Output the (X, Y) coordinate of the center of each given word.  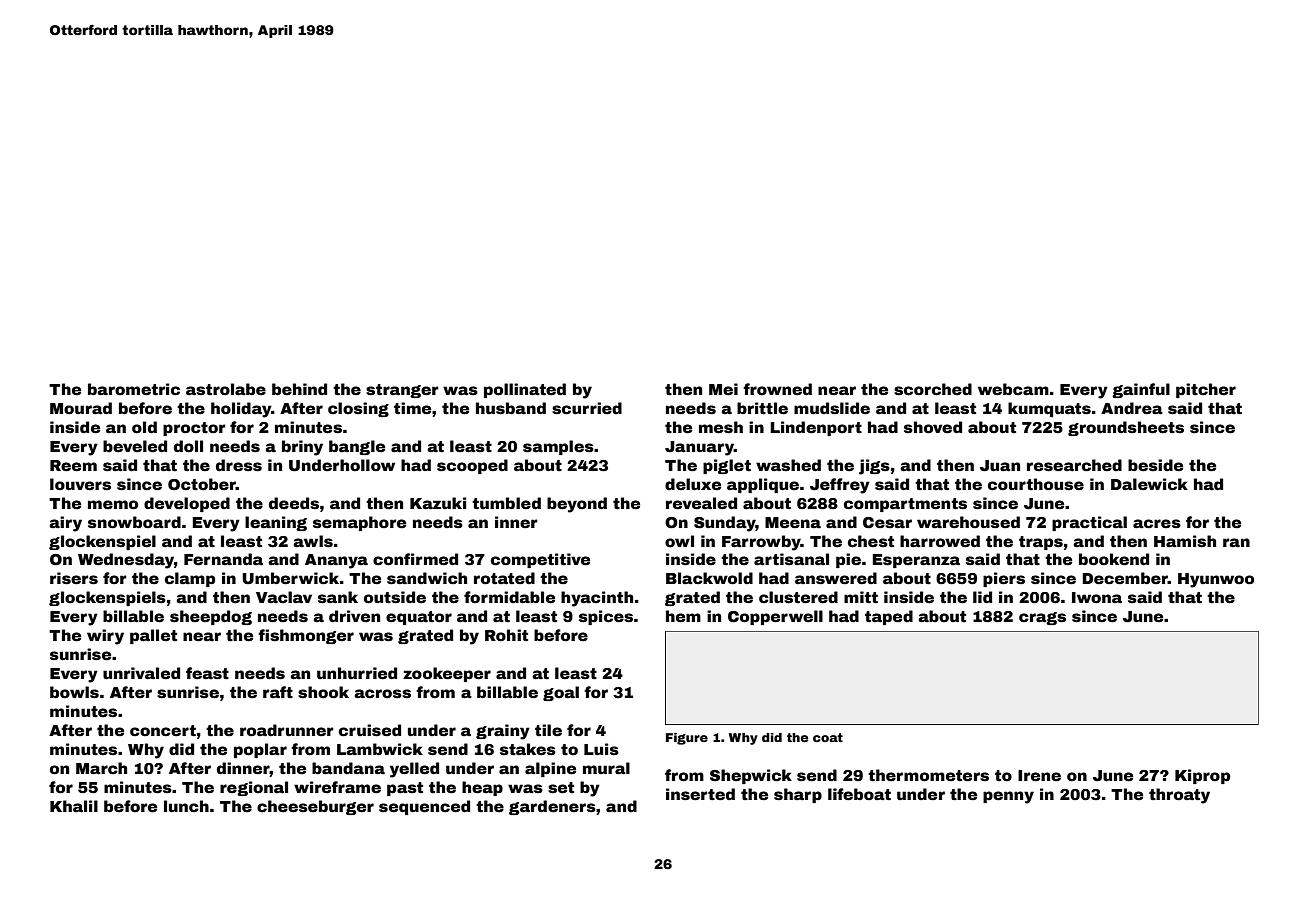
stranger (402, 391)
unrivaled (141, 673)
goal (561, 693)
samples (558, 447)
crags (1042, 618)
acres (1157, 524)
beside (1155, 465)
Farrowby (761, 543)
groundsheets (1126, 428)
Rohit (506, 635)
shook (323, 692)
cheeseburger (315, 807)
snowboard (134, 522)
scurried (587, 408)
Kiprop (1202, 776)
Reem (73, 466)
